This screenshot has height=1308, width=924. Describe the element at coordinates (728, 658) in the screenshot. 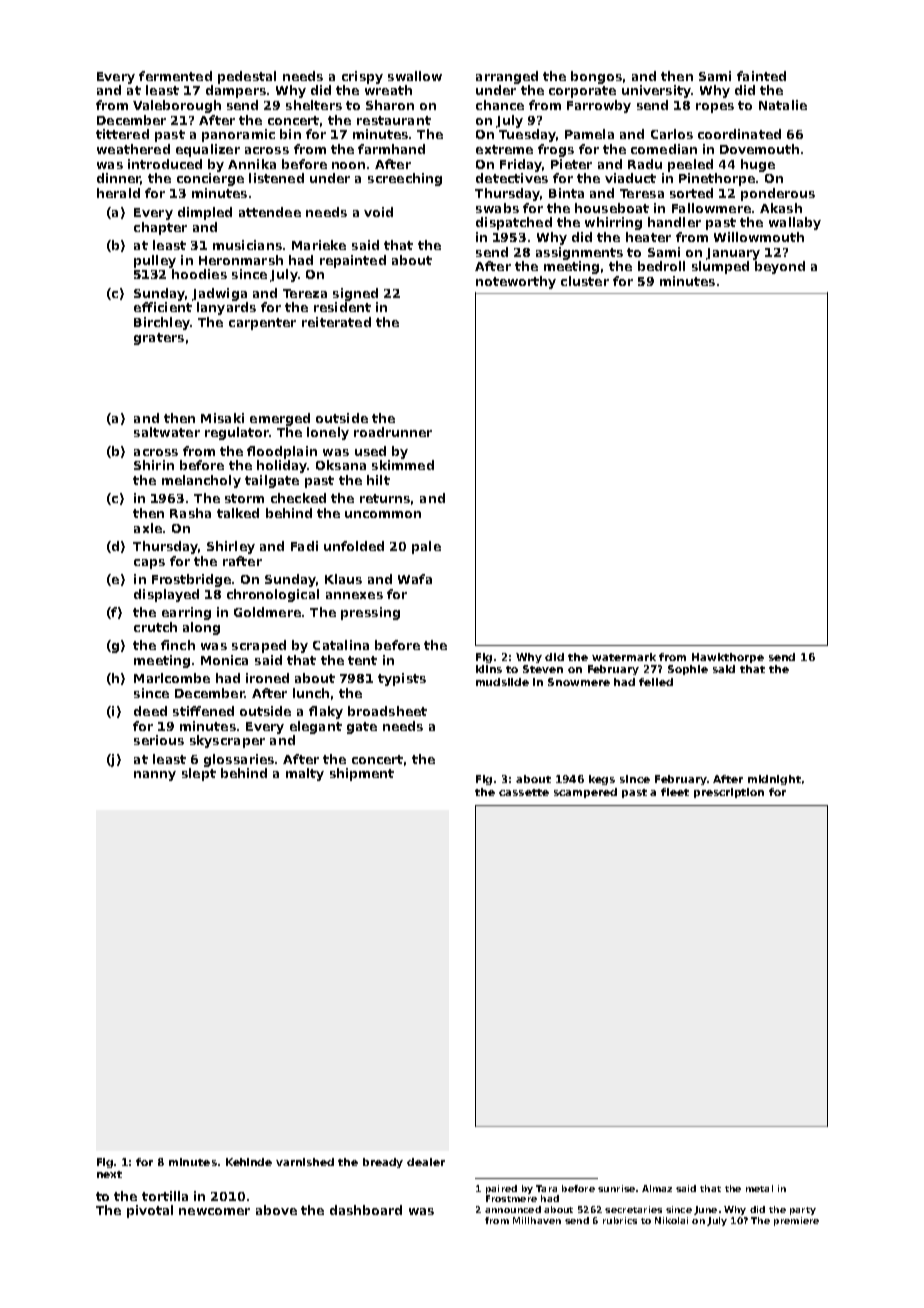

I see `Hawkthorpe` at that location.
